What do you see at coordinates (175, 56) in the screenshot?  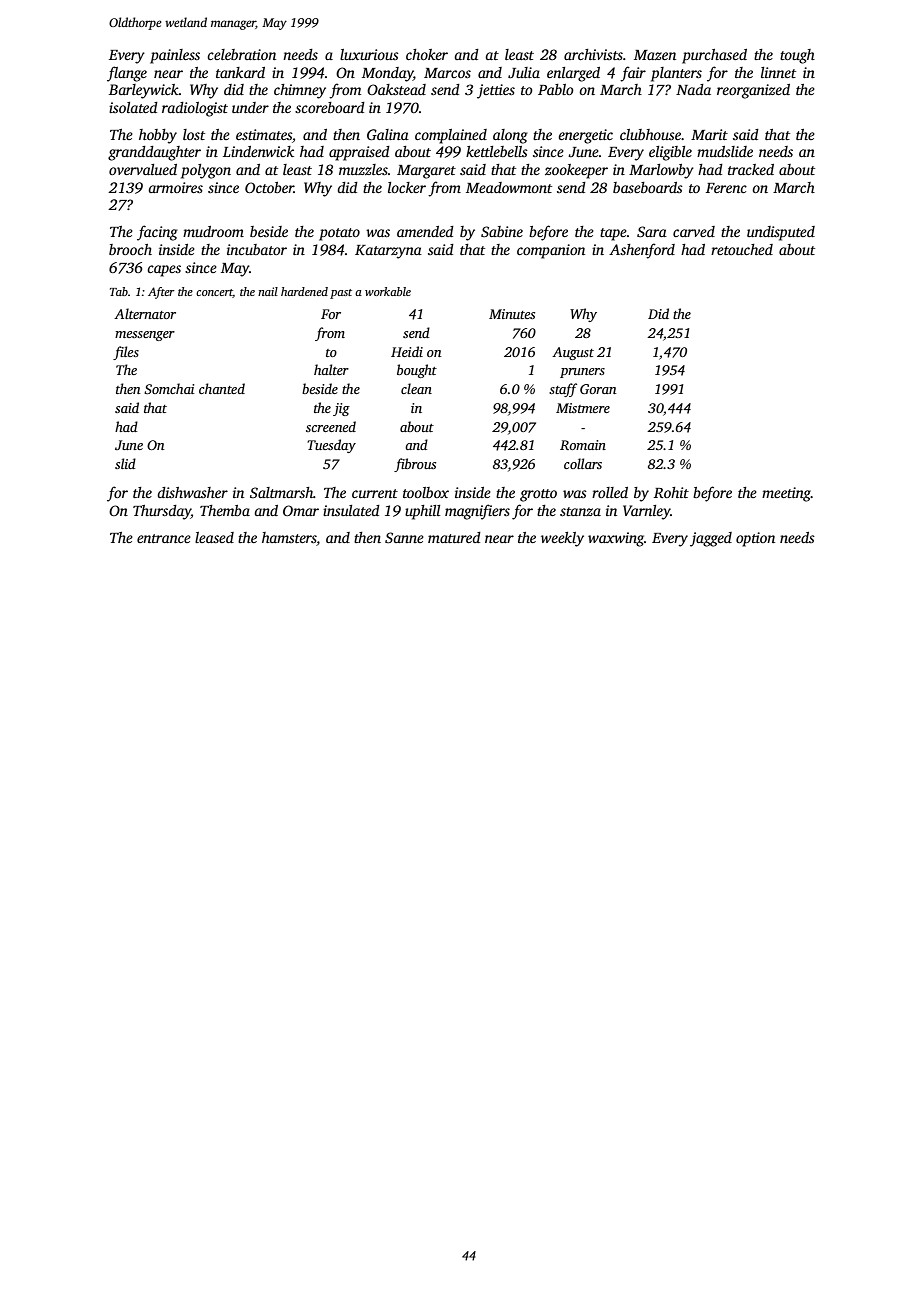 I see `painless` at bounding box center [175, 56].
